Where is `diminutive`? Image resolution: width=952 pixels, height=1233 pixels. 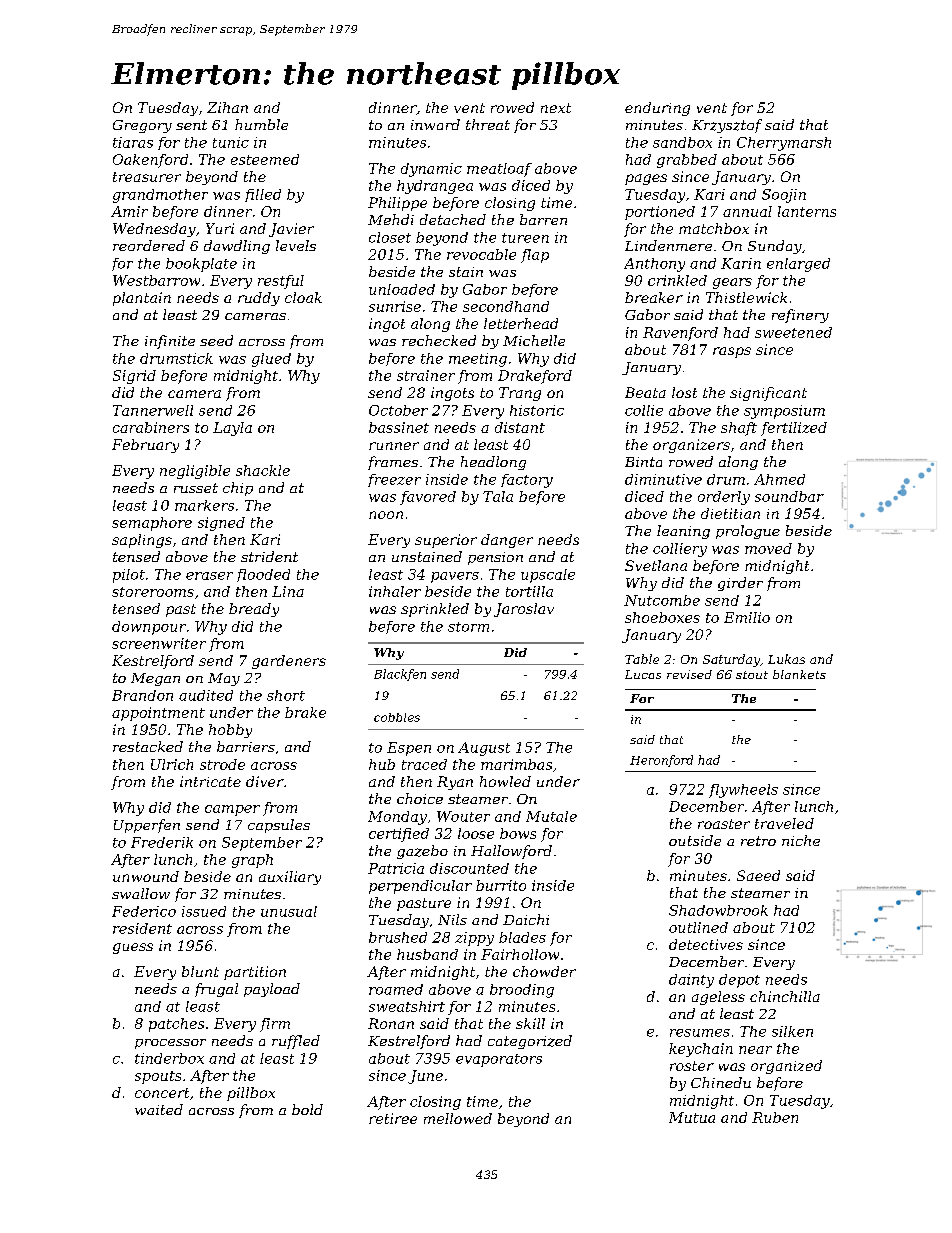
diminutive is located at coordinates (663, 479).
